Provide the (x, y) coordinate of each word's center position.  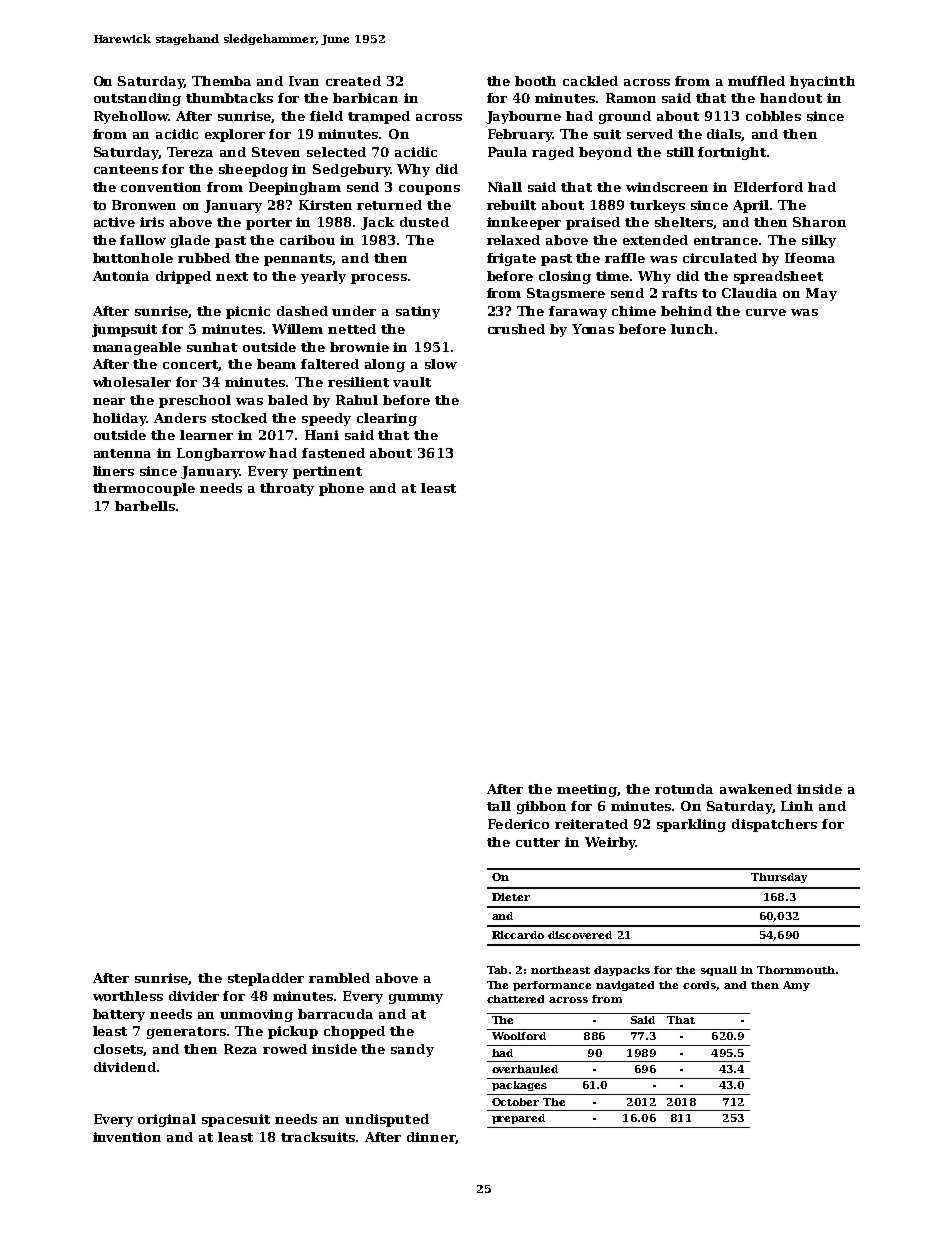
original (167, 1120)
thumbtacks (229, 98)
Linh (797, 806)
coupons (429, 190)
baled (288, 400)
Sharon (819, 222)
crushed (516, 329)
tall (499, 806)
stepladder (266, 979)
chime (634, 311)
